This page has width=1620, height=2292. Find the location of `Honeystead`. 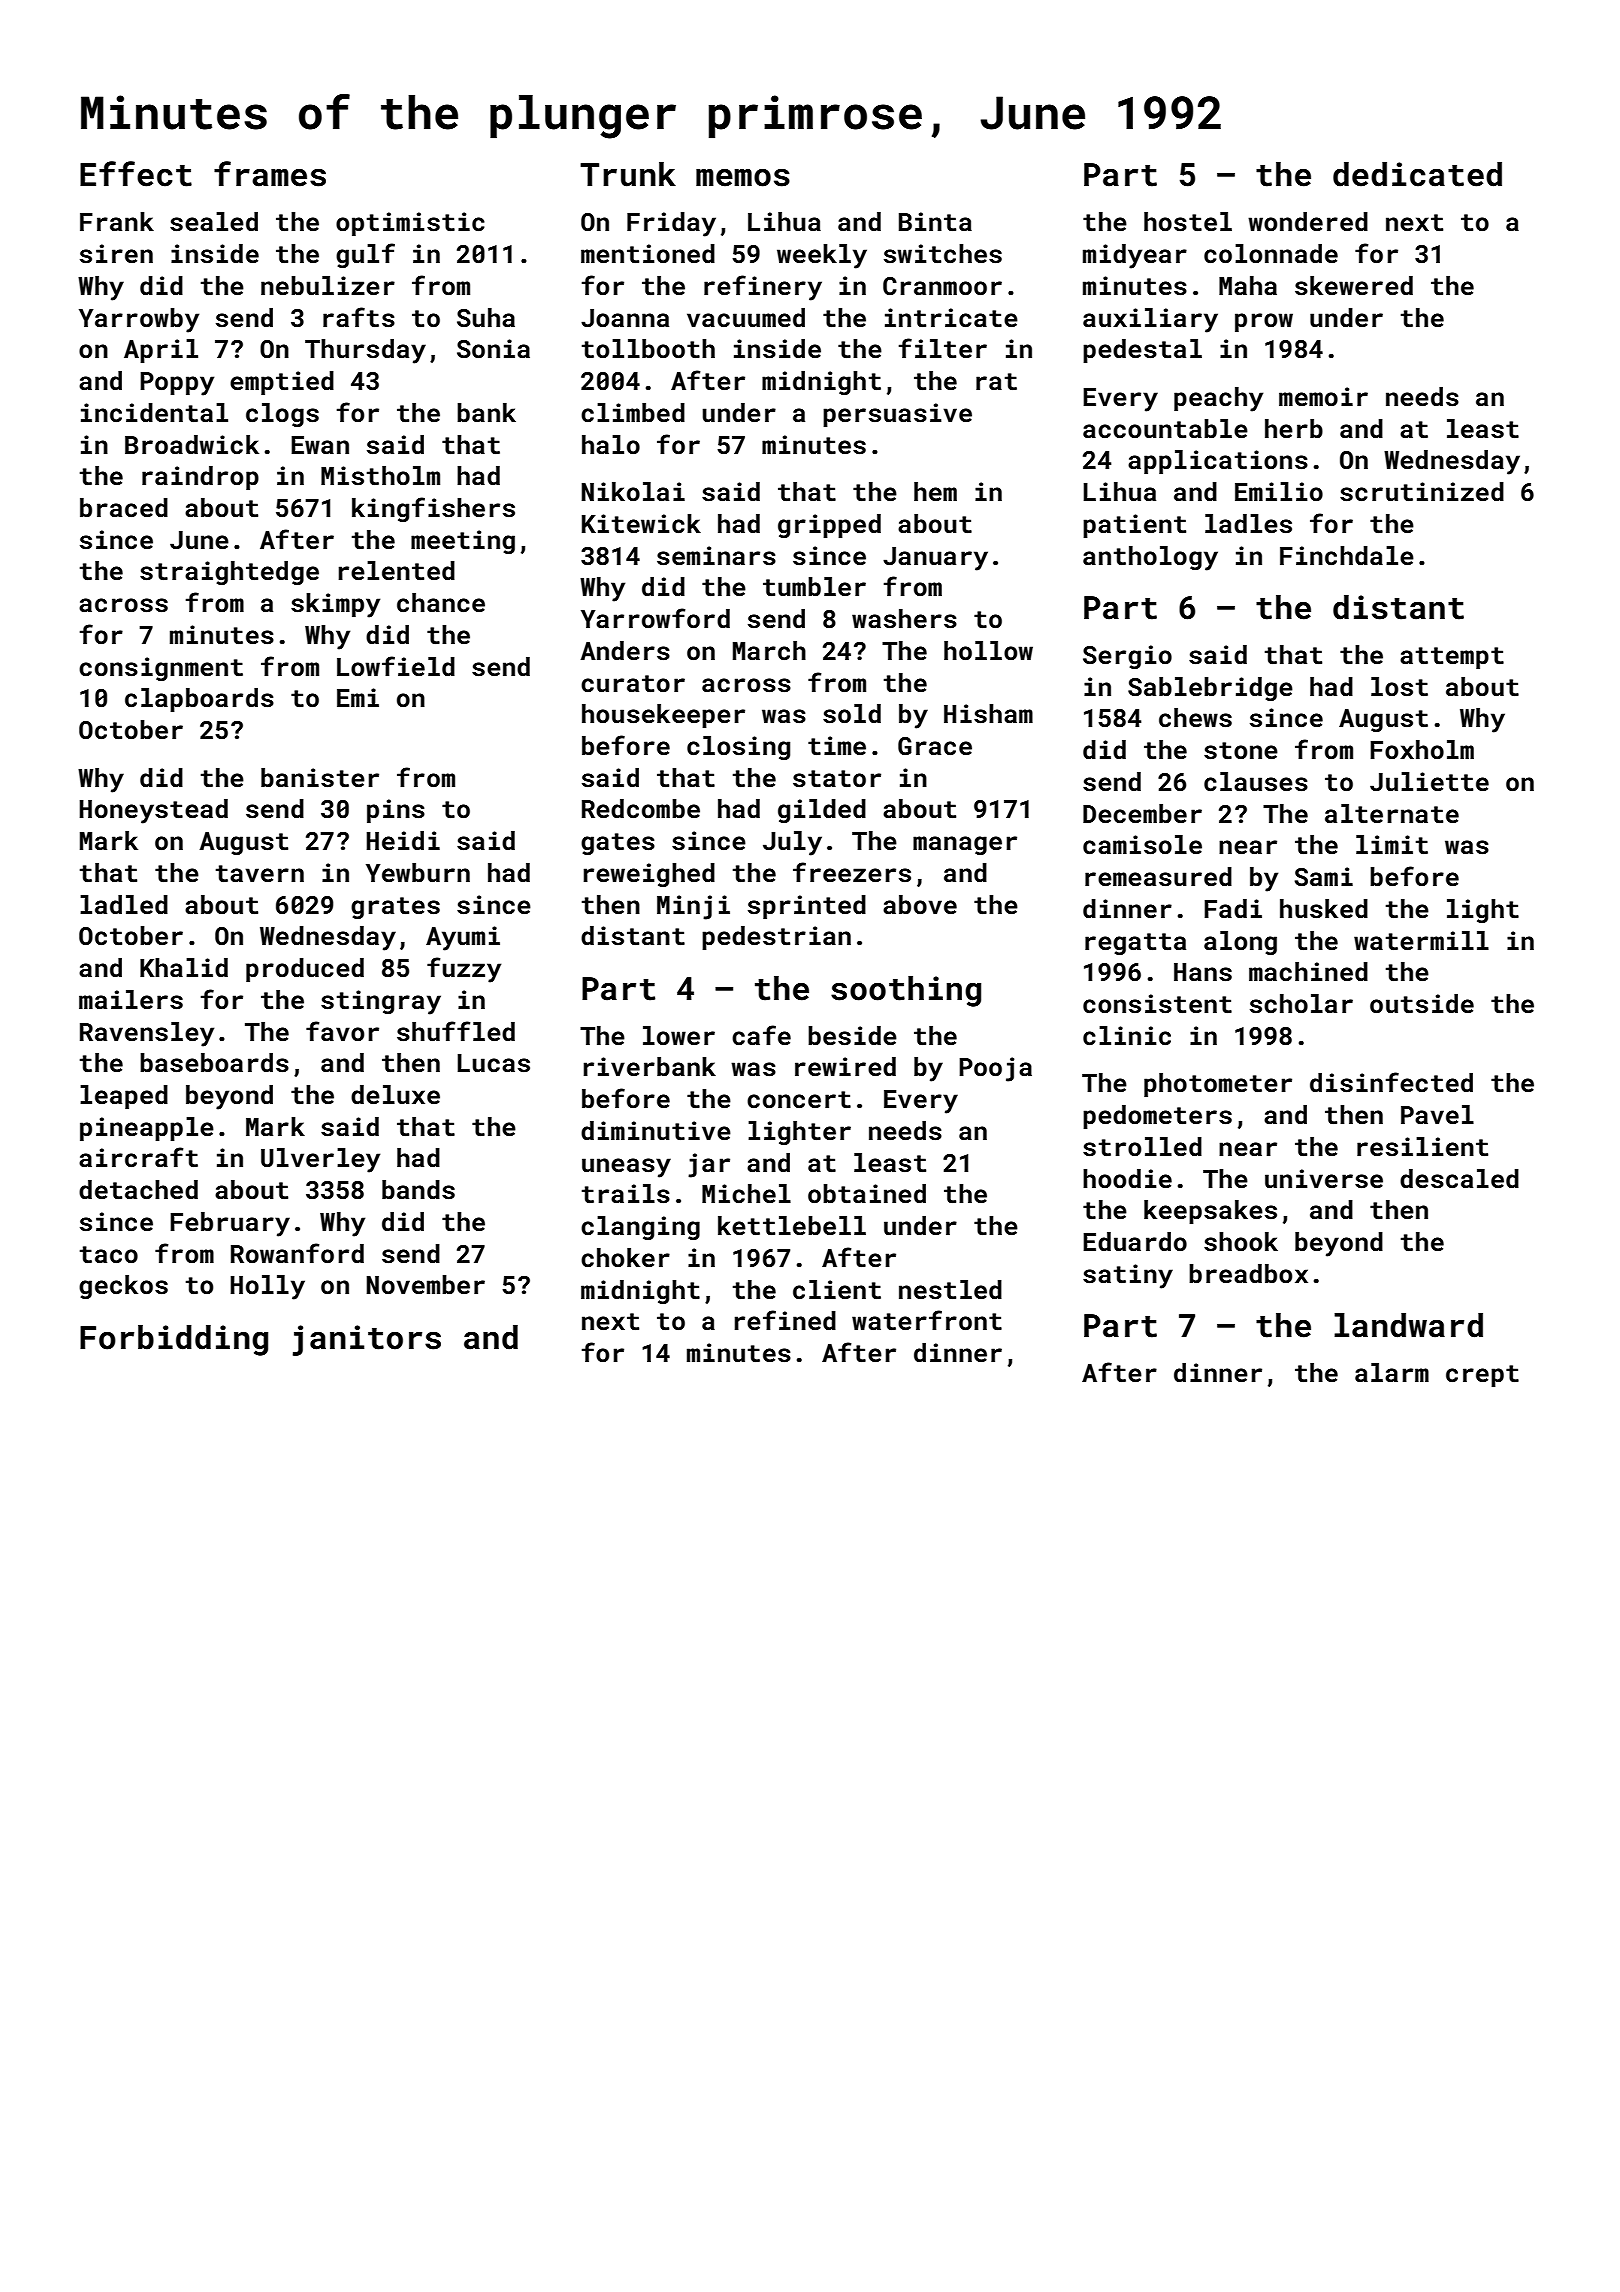

Honeystead is located at coordinates (153, 811).
